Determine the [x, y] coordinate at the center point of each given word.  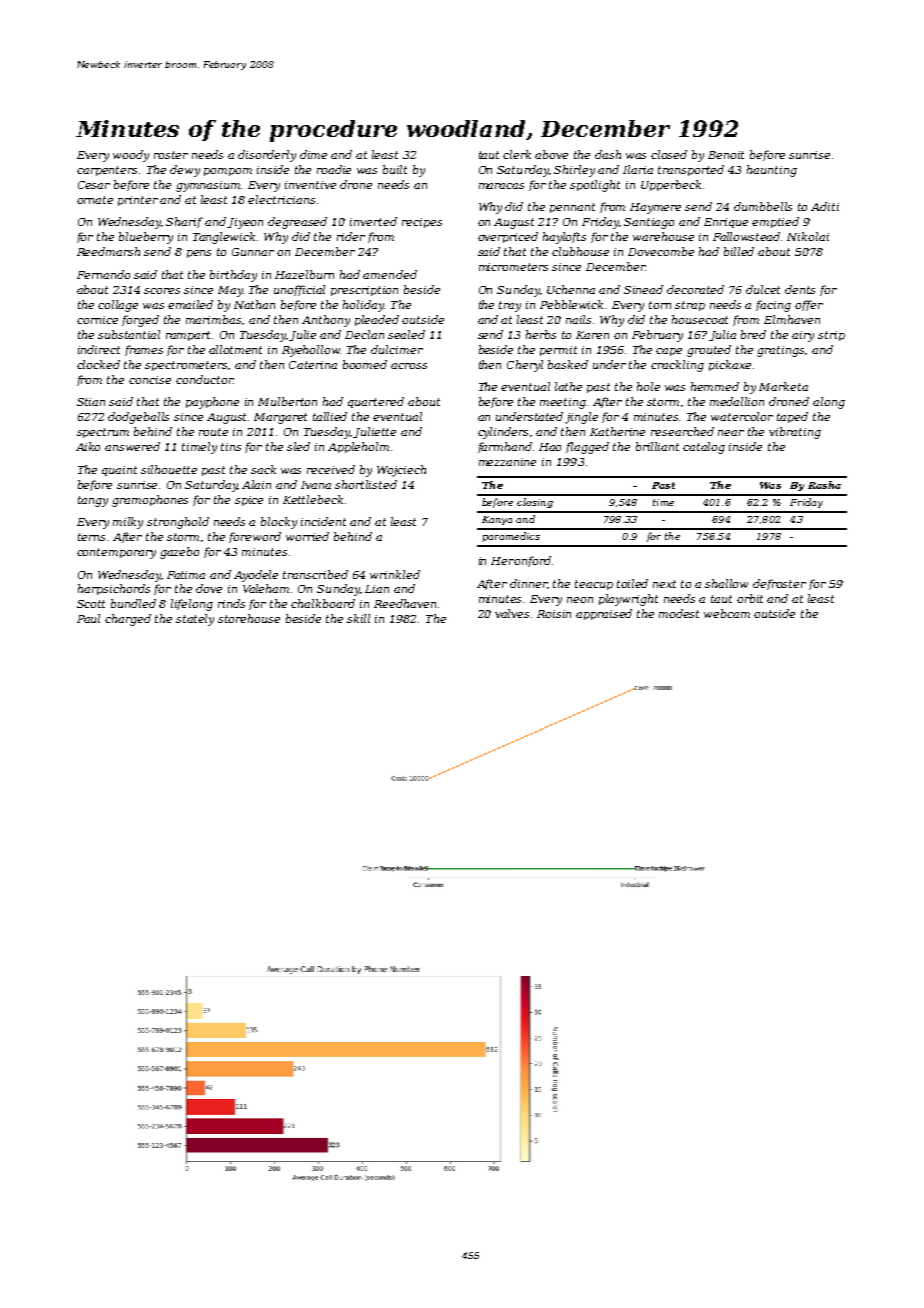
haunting [772, 171]
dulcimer [397, 349]
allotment [235, 349]
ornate [95, 200]
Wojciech [401, 471]
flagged [587, 448]
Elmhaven [792, 319]
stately [195, 620]
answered [132, 446]
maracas [501, 186]
